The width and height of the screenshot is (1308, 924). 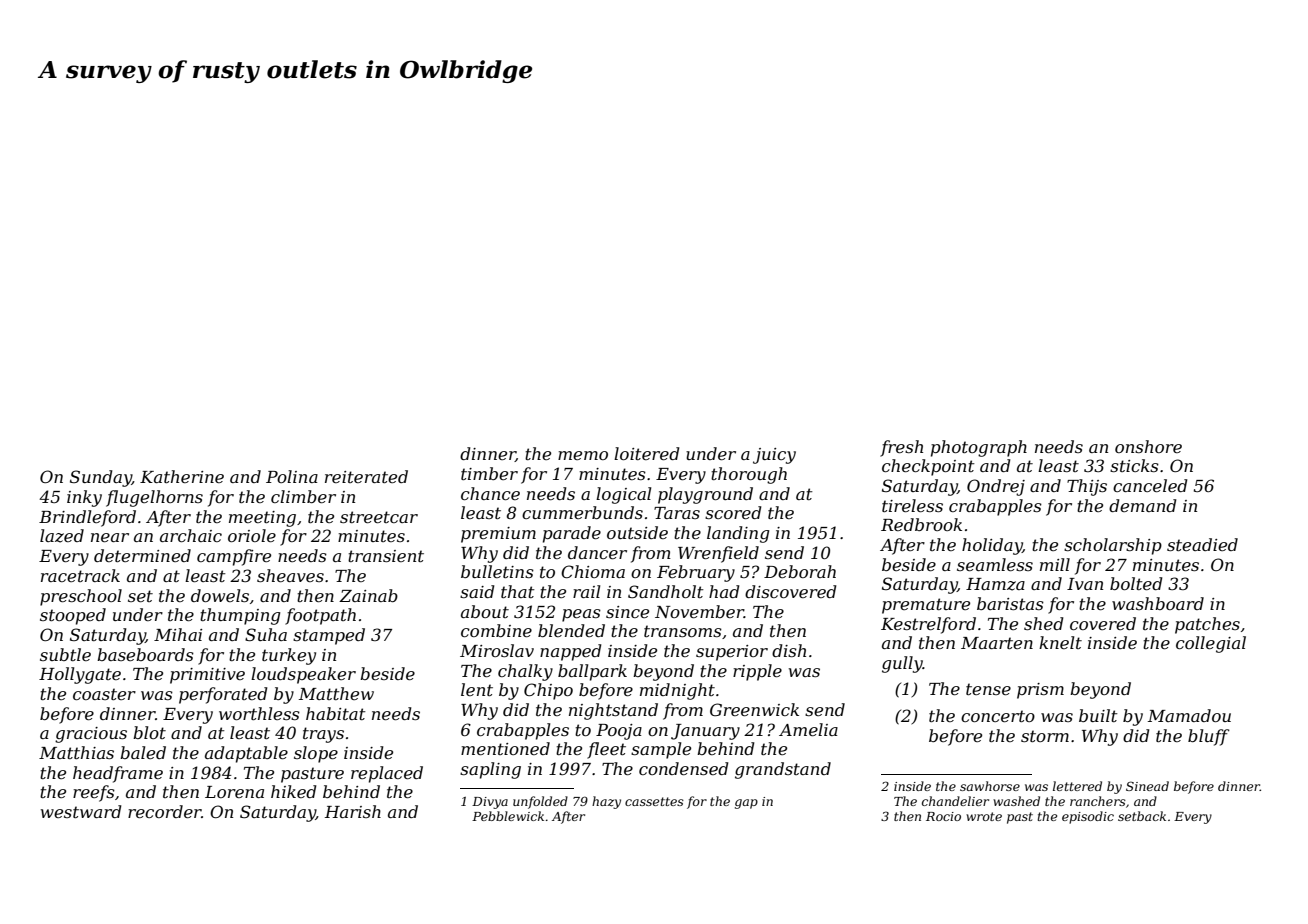 I want to click on dowels, so click(x=220, y=595).
